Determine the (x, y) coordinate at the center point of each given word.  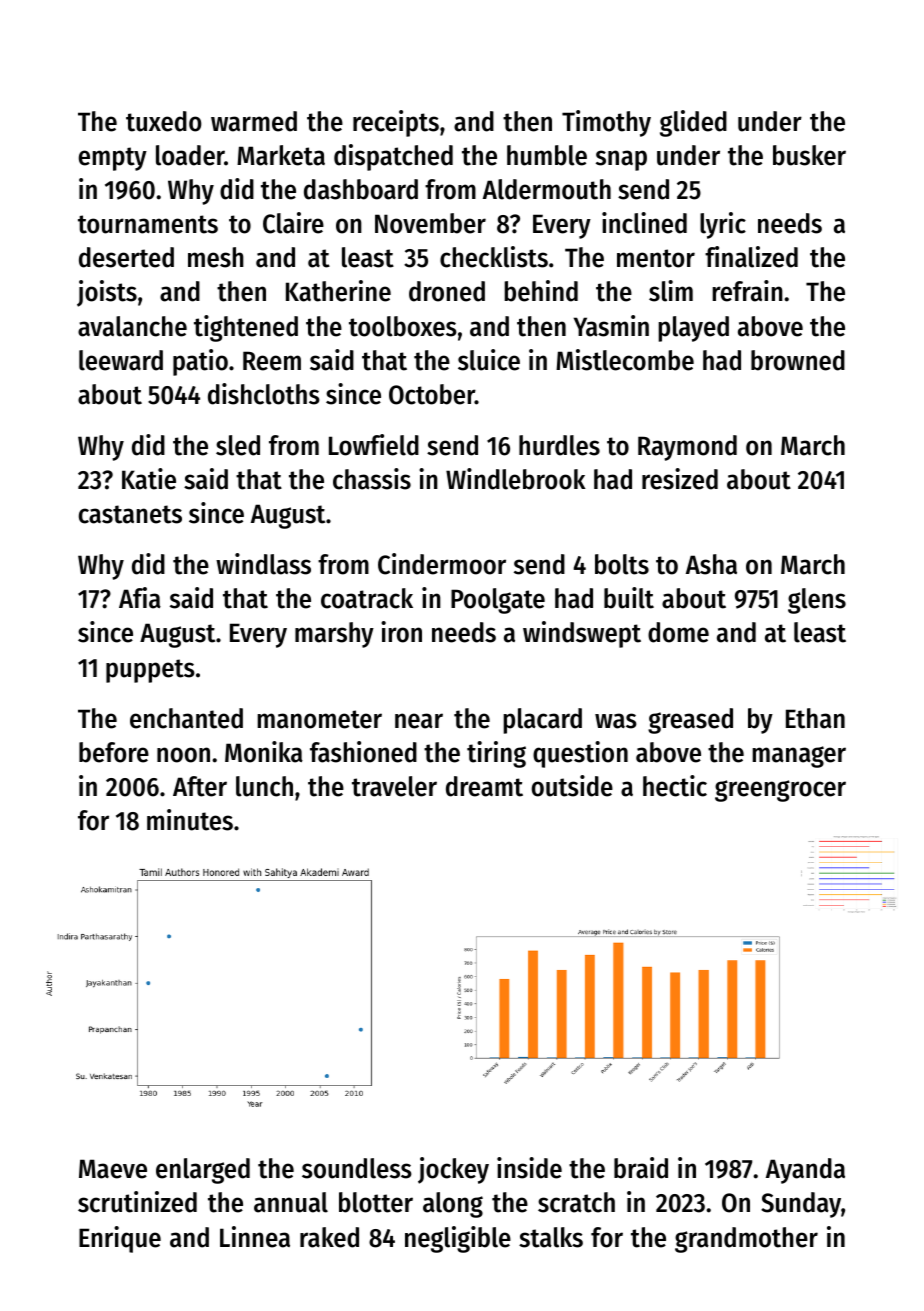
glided (693, 123)
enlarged (203, 1171)
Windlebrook (516, 479)
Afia (140, 598)
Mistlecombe (625, 360)
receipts (396, 123)
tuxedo (164, 121)
